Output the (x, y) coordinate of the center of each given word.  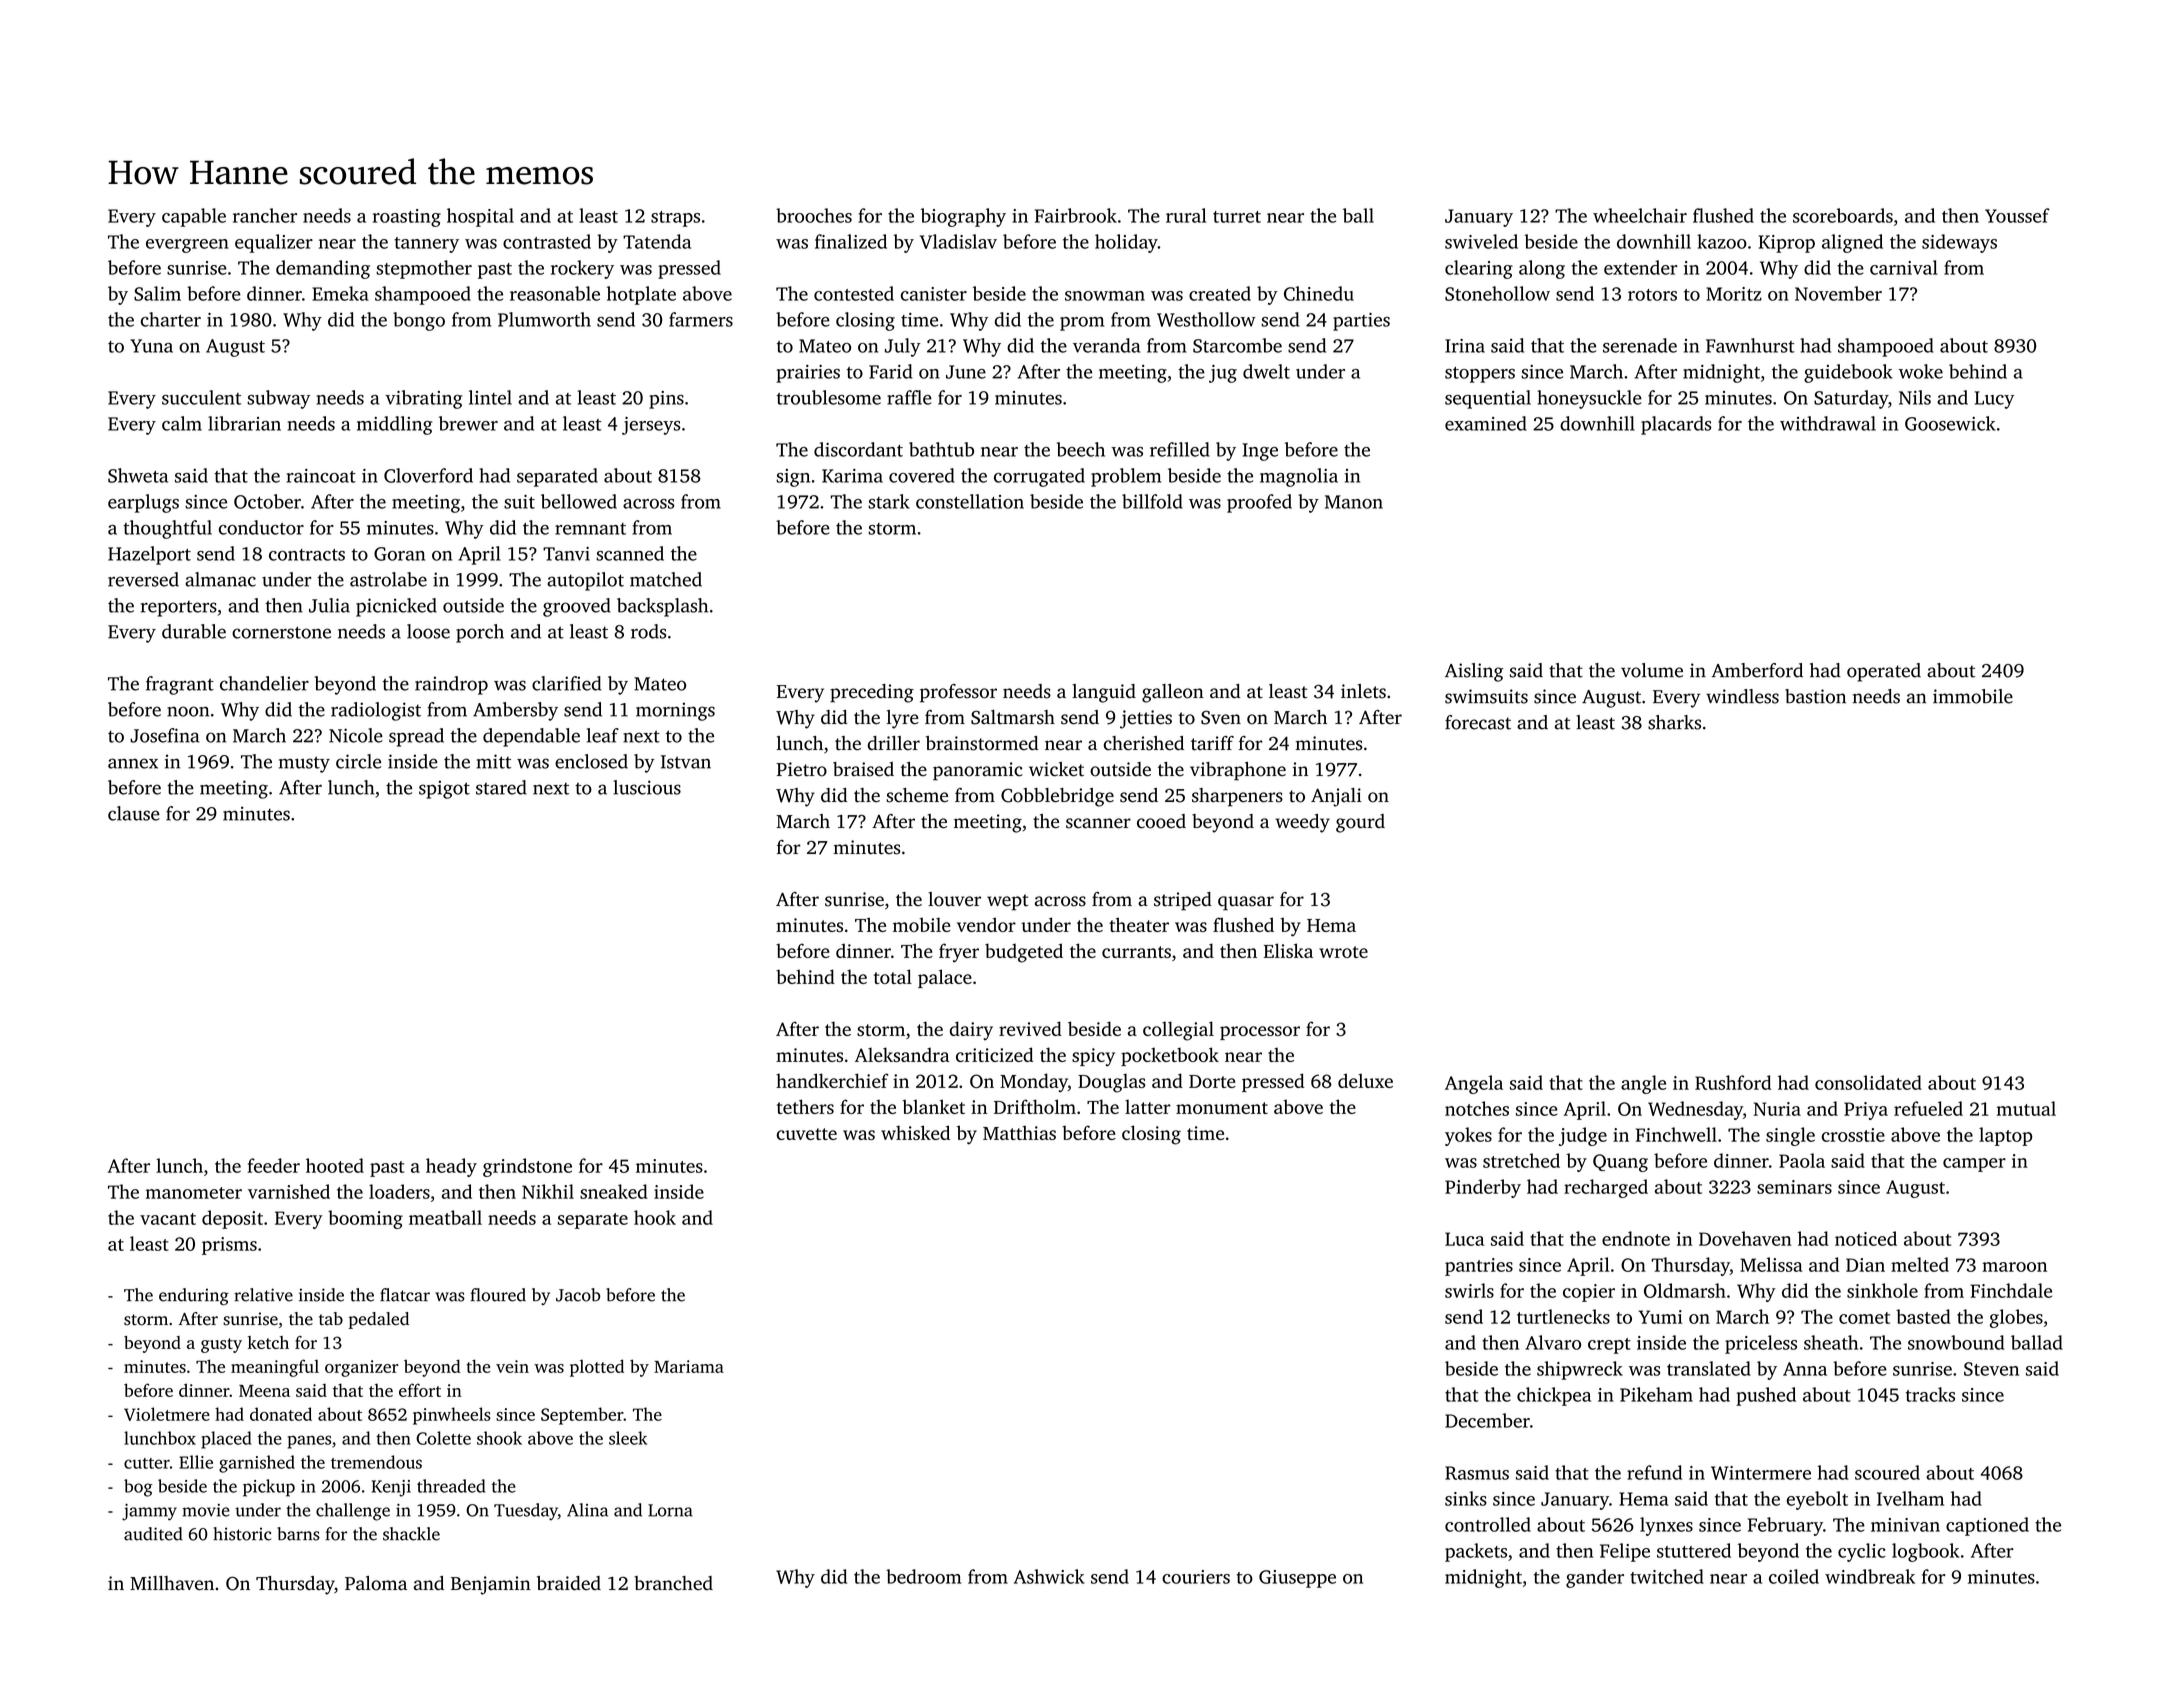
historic (242, 1534)
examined (1486, 423)
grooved (577, 607)
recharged (1606, 1188)
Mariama (689, 1366)
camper (1974, 1165)
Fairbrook (1076, 215)
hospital (480, 217)
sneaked (614, 1191)
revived (1030, 1028)
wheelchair (1640, 215)
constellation (970, 501)
